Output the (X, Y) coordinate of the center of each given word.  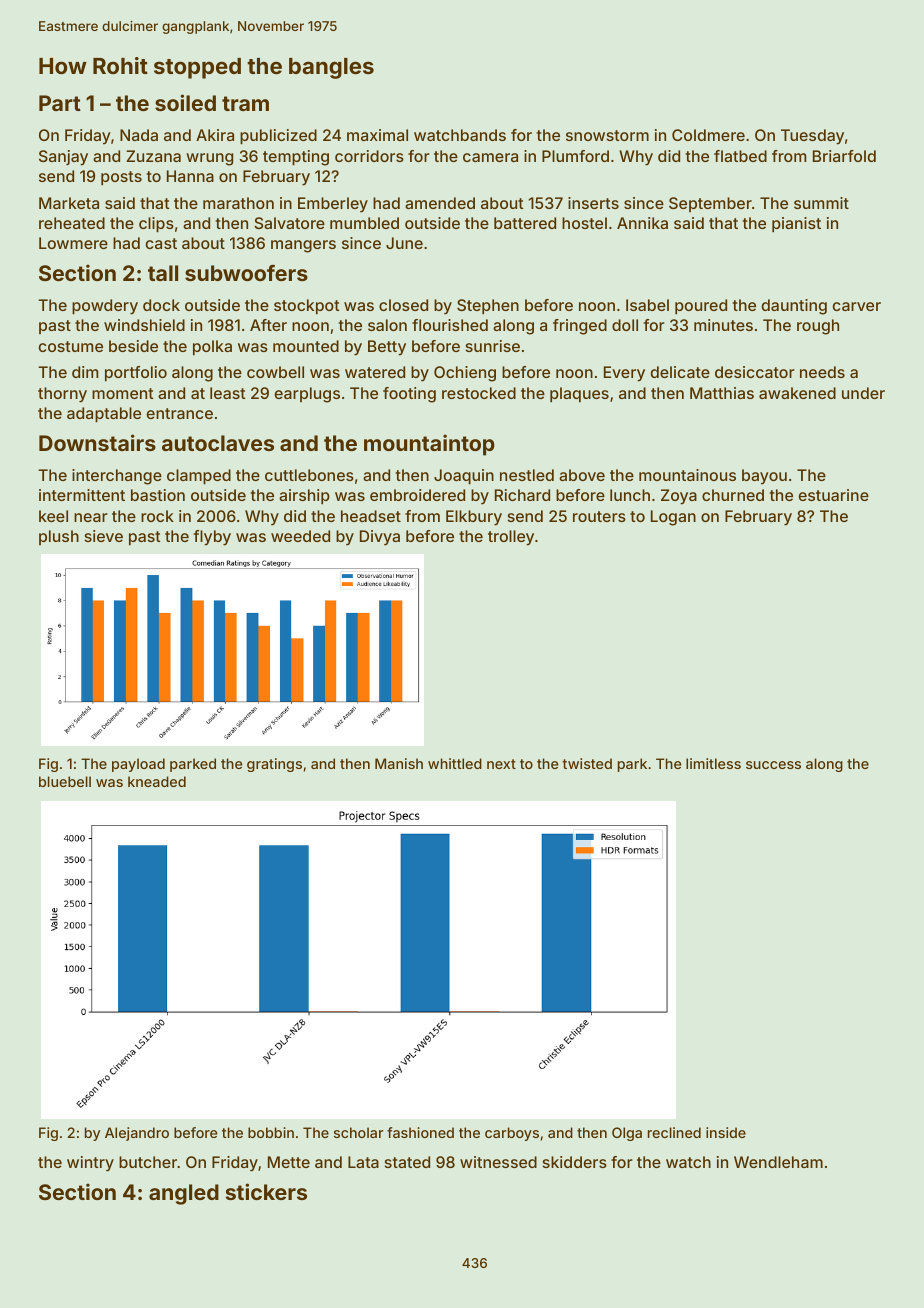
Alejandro (137, 1134)
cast (161, 243)
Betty (387, 348)
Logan (673, 518)
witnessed (498, 1162)
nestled (527, 475)
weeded (300, 536)
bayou (764, 477)
